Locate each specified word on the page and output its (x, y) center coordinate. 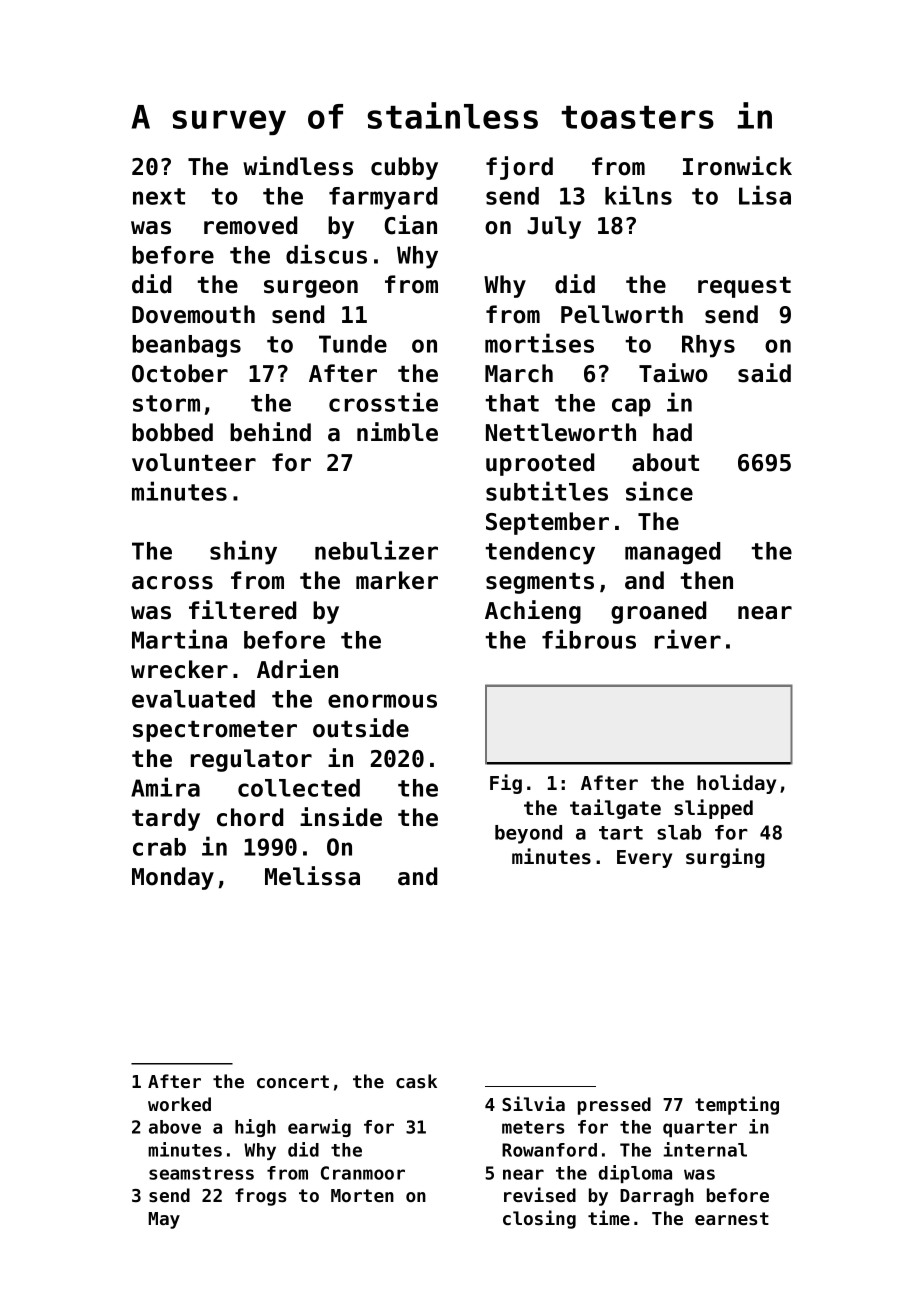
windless (298, 166)
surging (725, 858)
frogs (261, 1197)
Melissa (312, 876)
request (744, 287)
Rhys (708, 346)
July (554, 227)
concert (293, 1081)
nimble (397, 432)
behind (270, 432)
